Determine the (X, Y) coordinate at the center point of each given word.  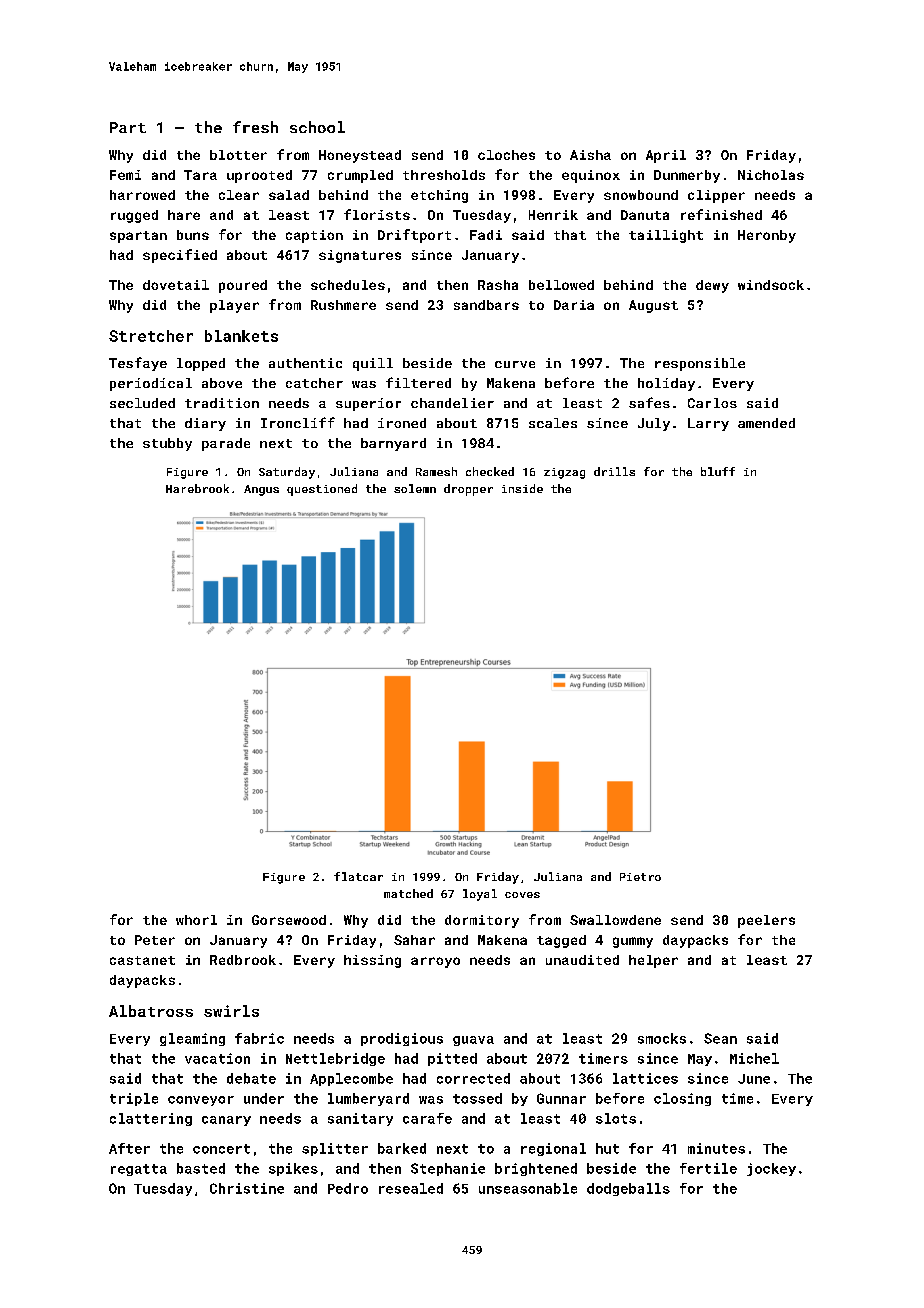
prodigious (402, 1039)
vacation (217, 1058)
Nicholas (771, 175)
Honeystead (360, 156)
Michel (754, 1058)
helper (653, 961)
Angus (261, 490)
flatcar (358, 876)
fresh (255, 127)
